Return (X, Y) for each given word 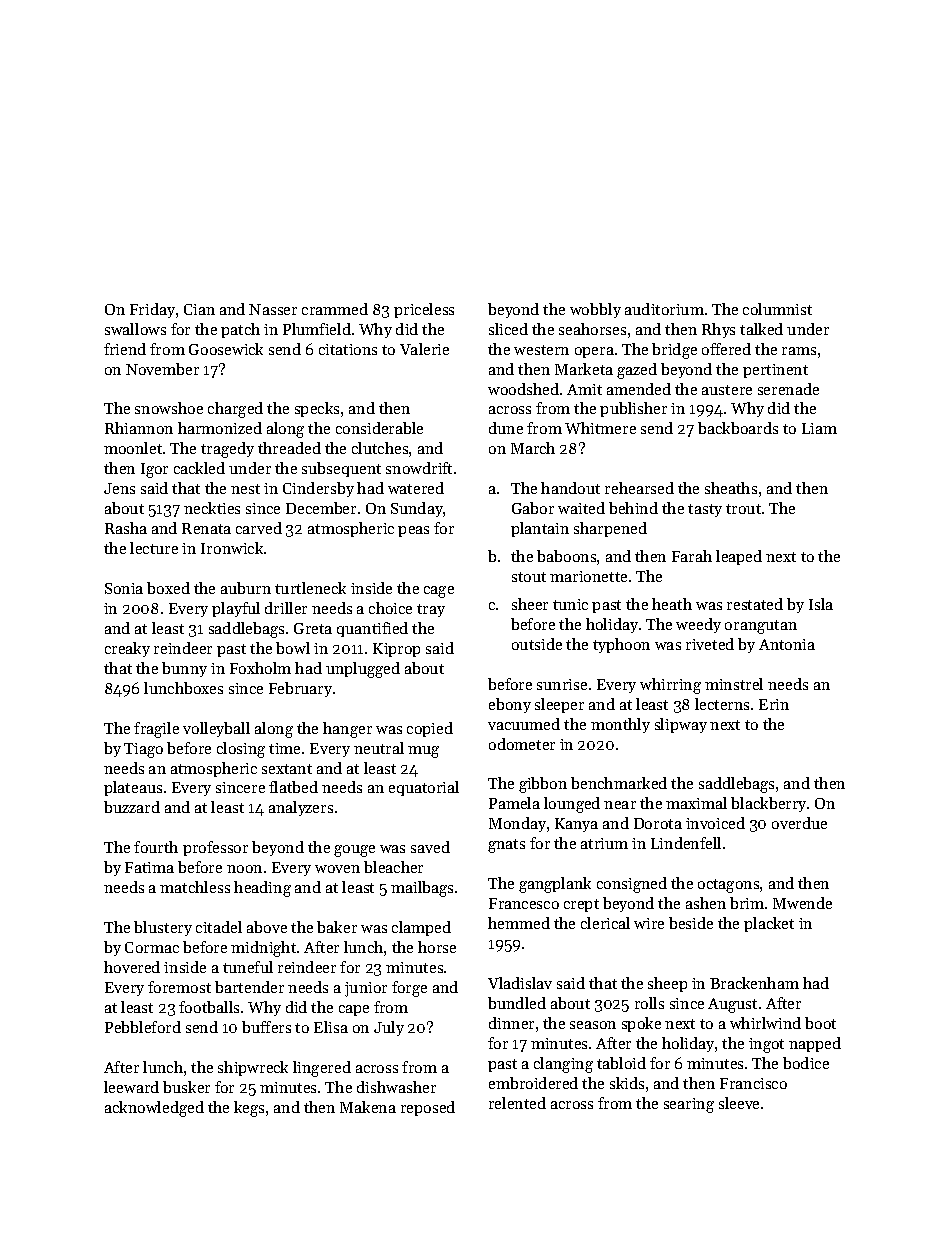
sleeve (739, 1103)
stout (529, 577)
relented (517, 1103)
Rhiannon (139, 428)
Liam (819, 428)
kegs (249, 1109)
